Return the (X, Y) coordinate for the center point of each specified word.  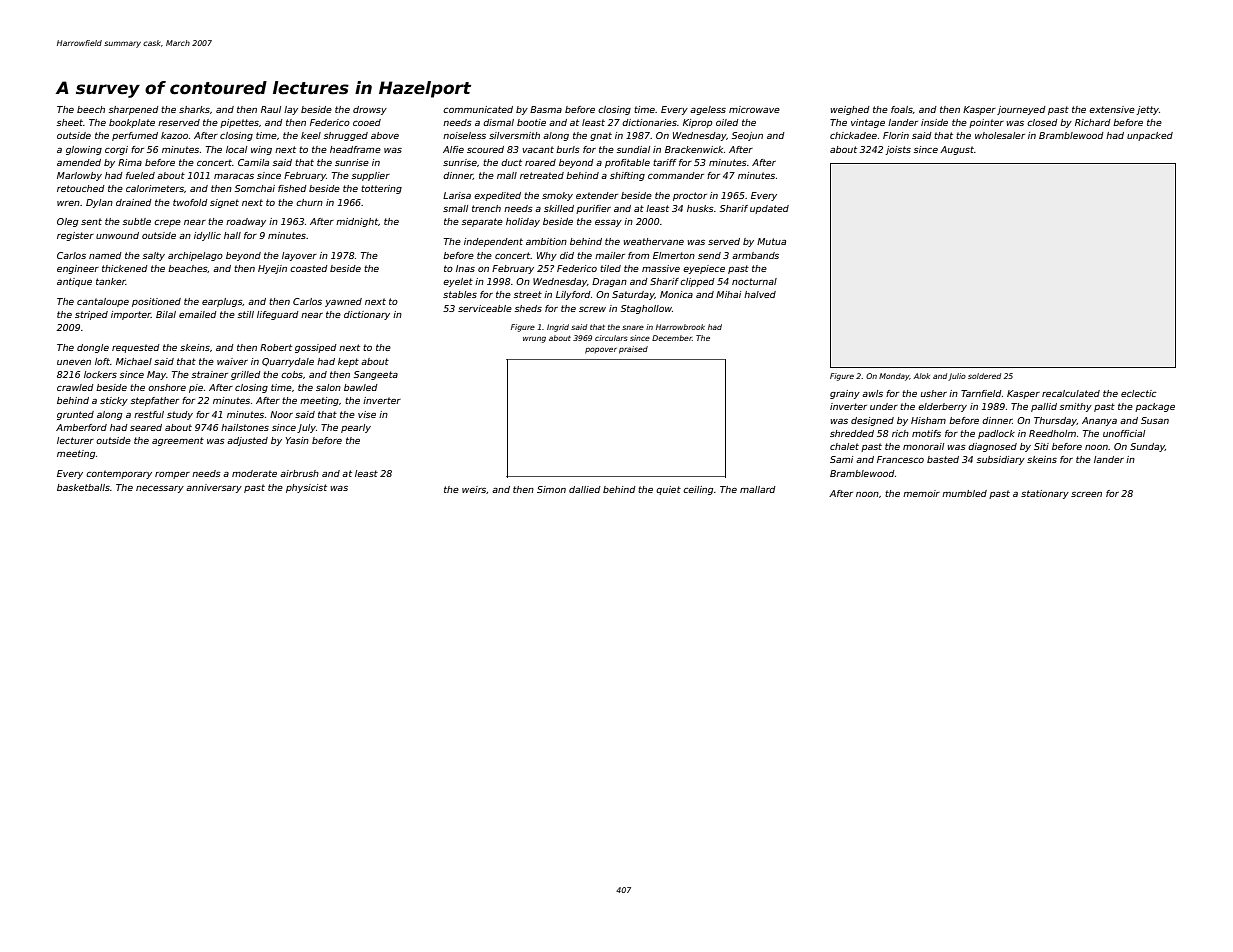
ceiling (698, 490)
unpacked (1150, 136)
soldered (984, 376)
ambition (546, 241)
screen (1086, 494)
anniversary (214, 488)
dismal (498, 122)
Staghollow (646, 309)
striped (91, 315)
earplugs (222, 302)
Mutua (771, 241)
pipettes (239, 123)
